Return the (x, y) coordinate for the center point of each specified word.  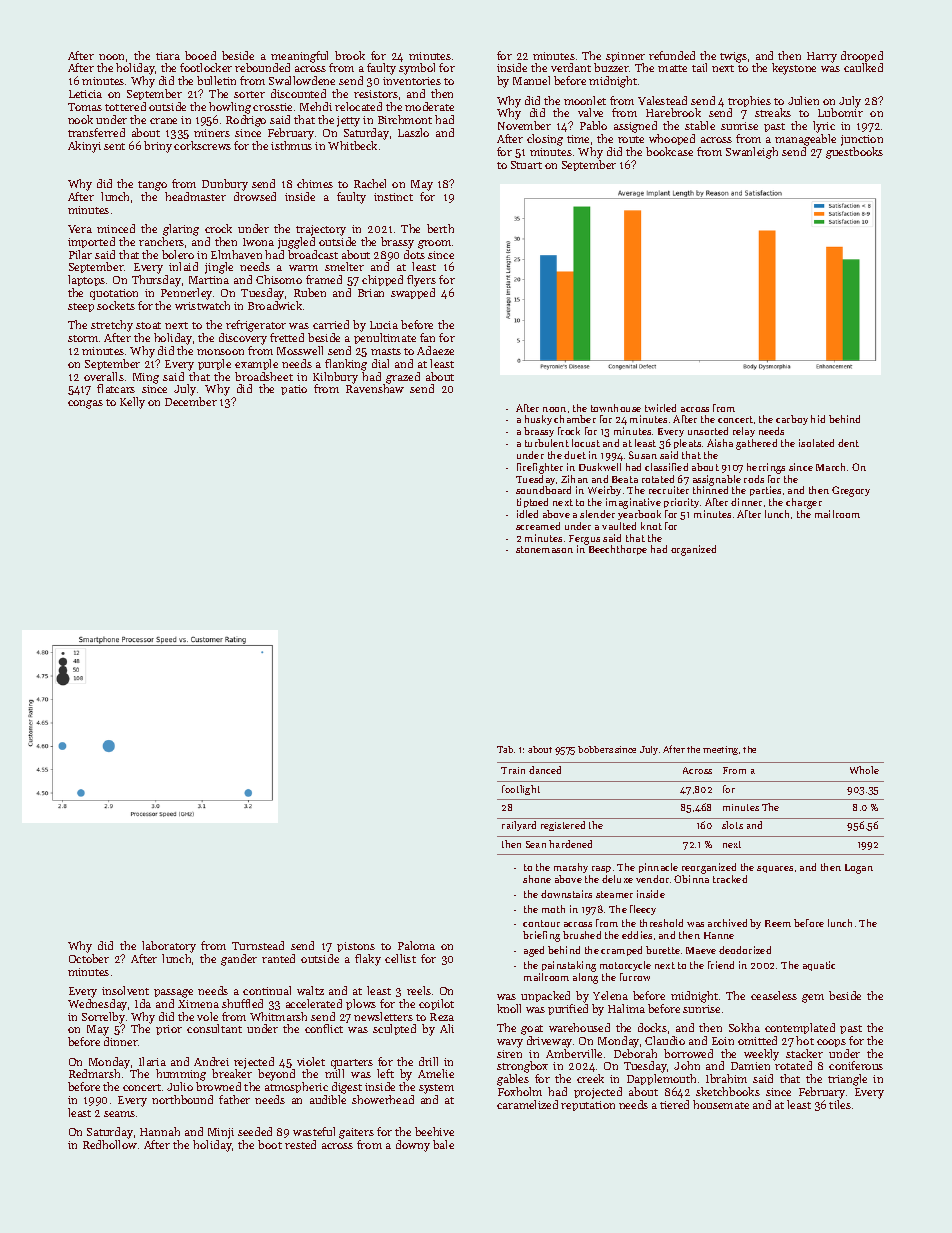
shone (537, 879)
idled (527, 514)
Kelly (132, 403)
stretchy (112, 326)
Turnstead (258, 945)
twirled (660, 408)
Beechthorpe (618, 550)
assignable (717, 480)
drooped (862, 56)
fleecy (643, 910)
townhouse (616, 408)
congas (85, 404)
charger (804, 503)
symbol (417, 69)
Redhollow (110, 1144)
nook (80, 119)
